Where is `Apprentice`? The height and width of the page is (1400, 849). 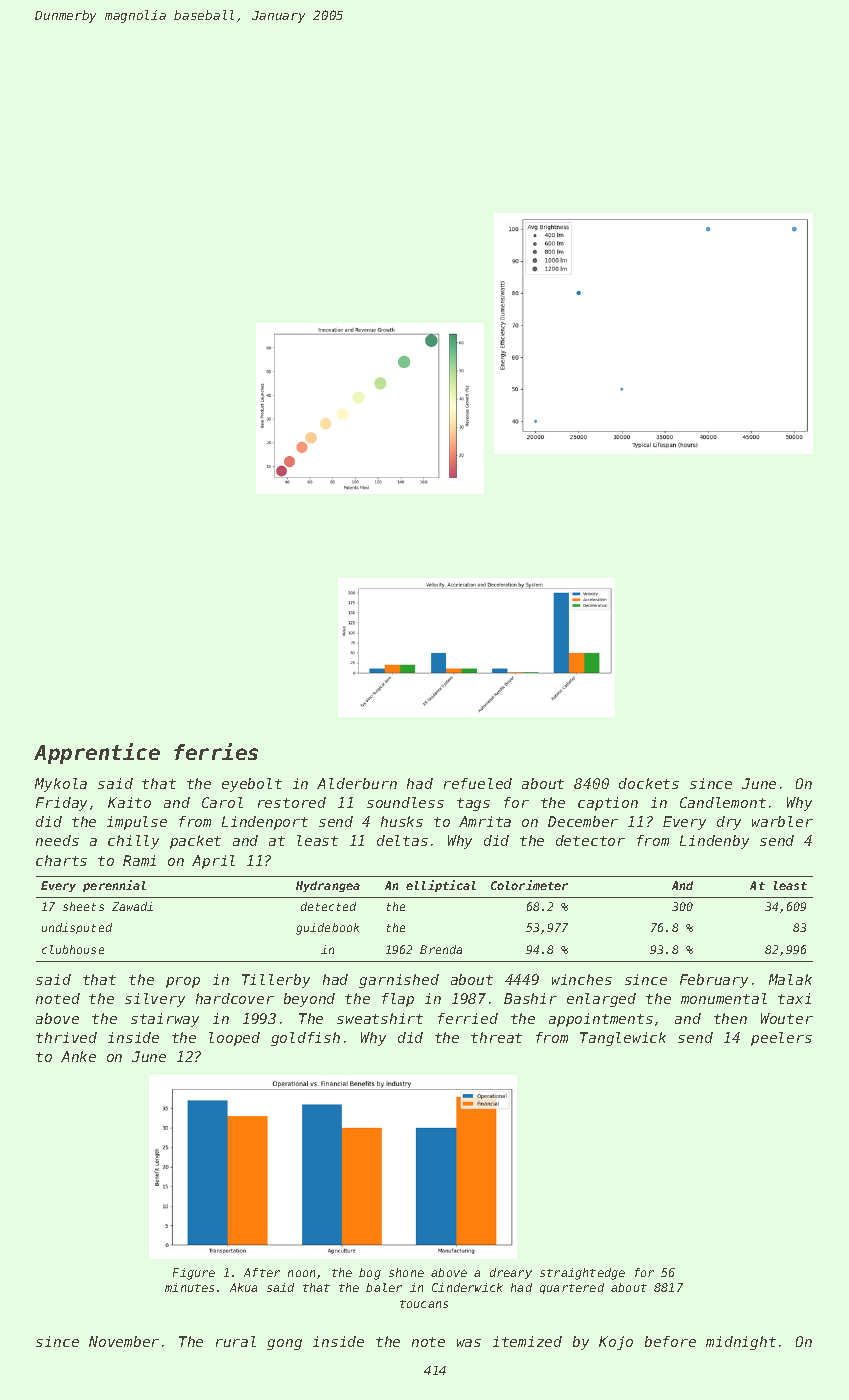
Apprentice is located at coordinates (97, 753).
